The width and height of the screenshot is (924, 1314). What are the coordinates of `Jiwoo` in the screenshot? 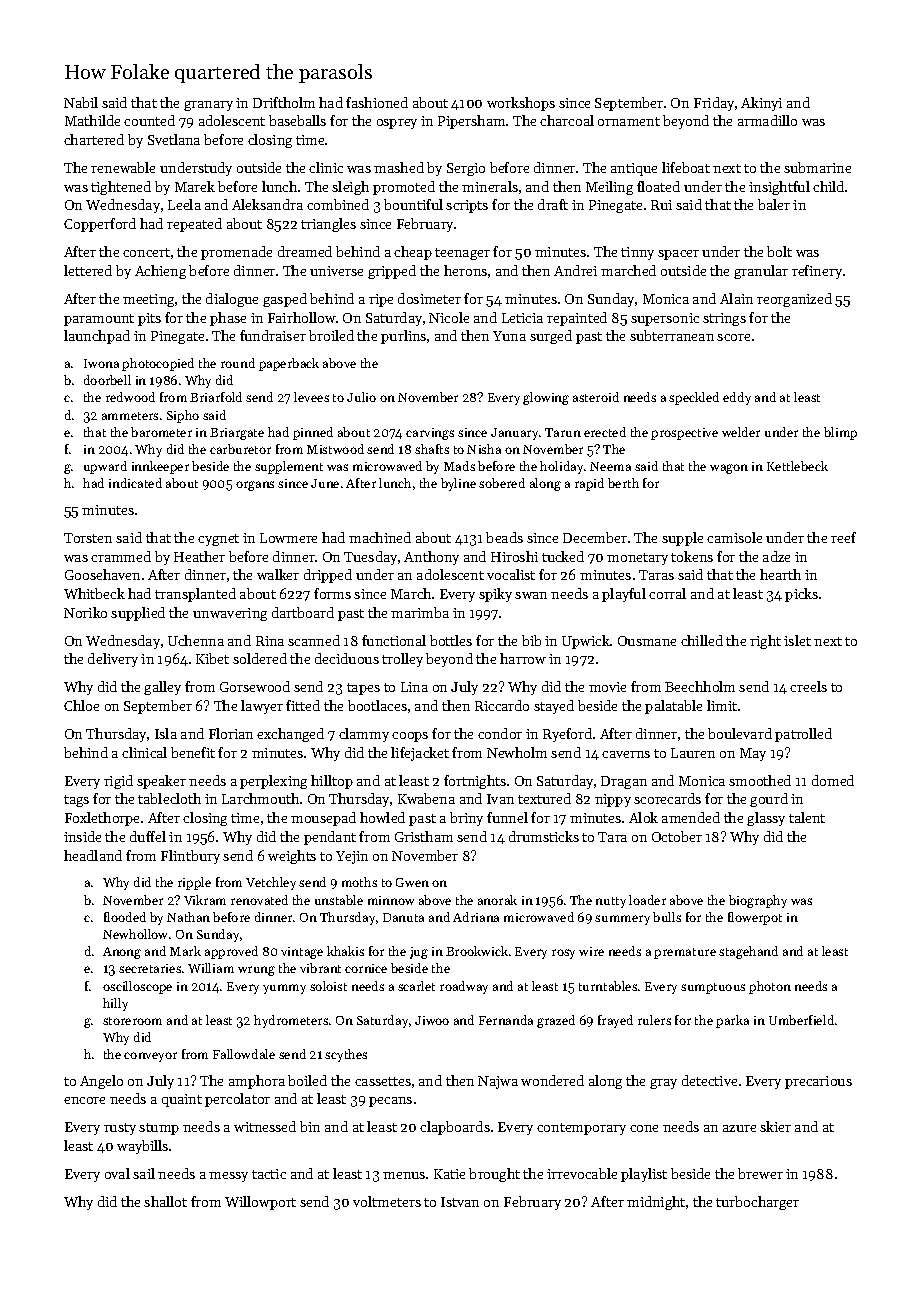 It's located at (432, 1020).
